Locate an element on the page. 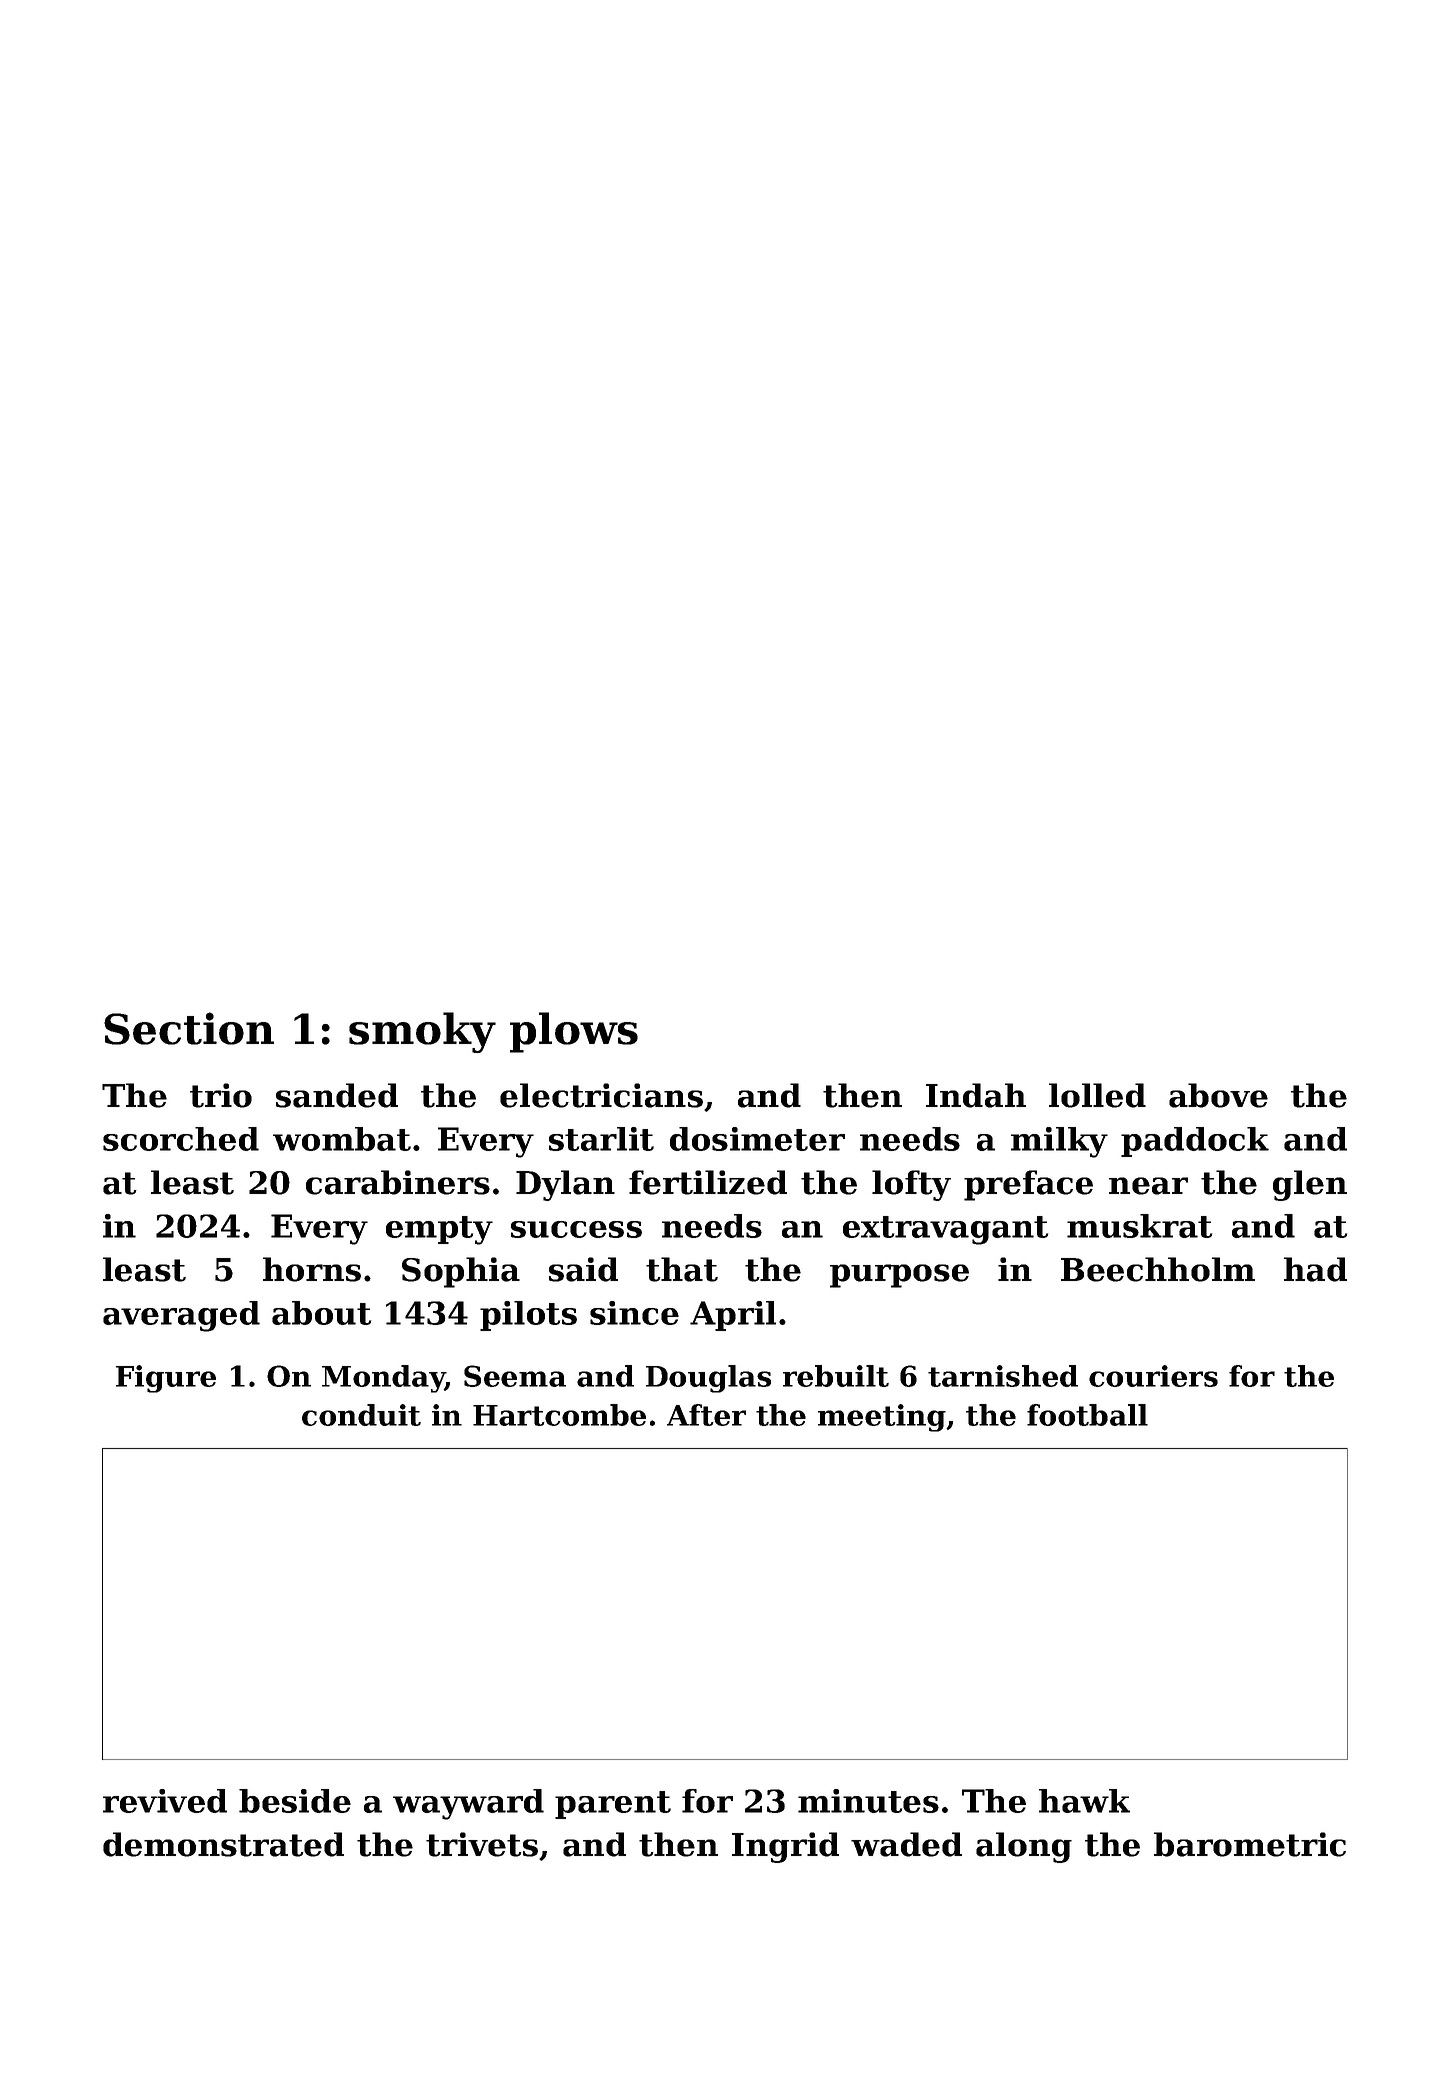 This image has height=2100, width=1450. football is located at coordinates (1087, 1415).
